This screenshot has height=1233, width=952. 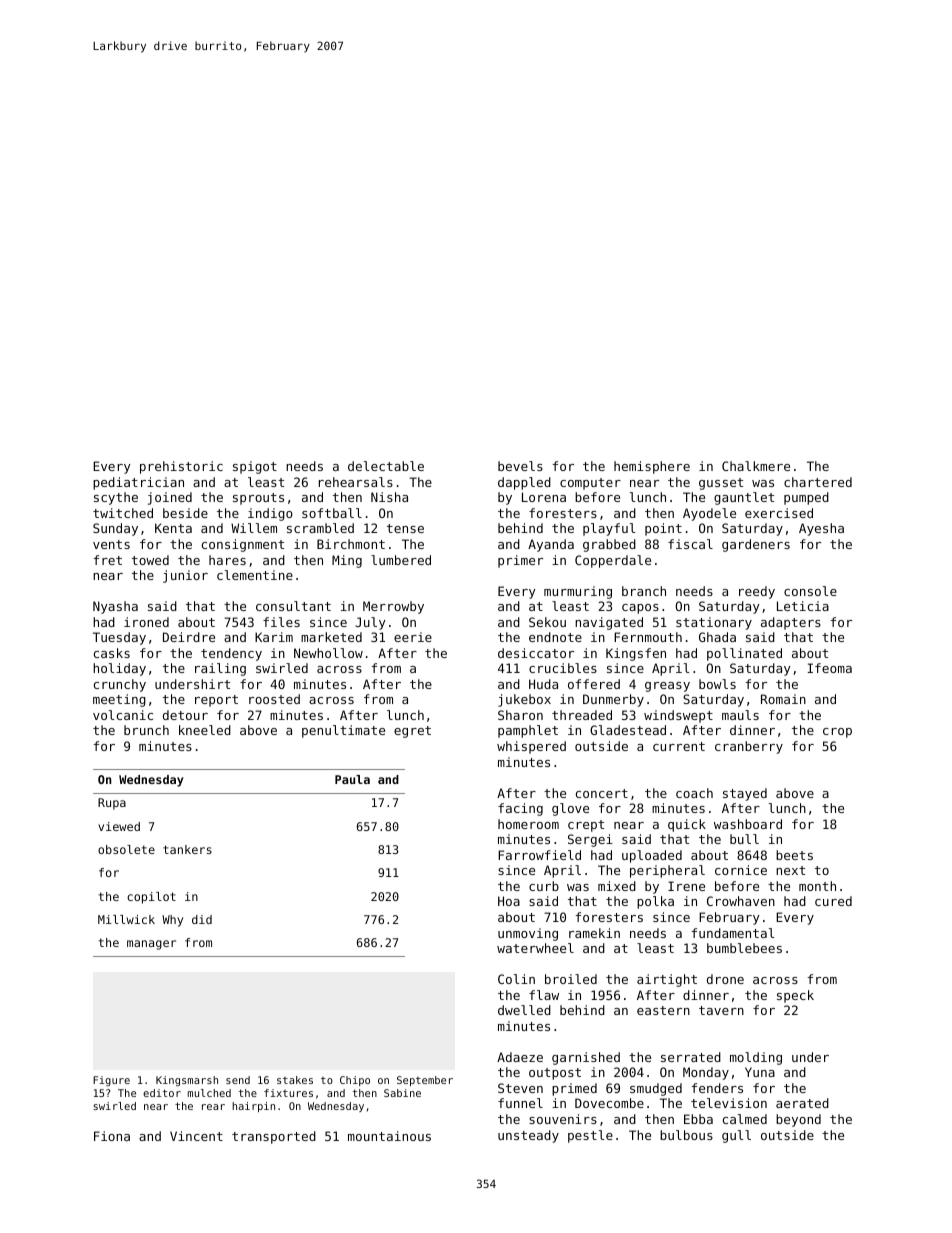 What do you see at coordinates (756, 1058) in the screenshot?
I see `molding` at bounding box center [756, 1058].
